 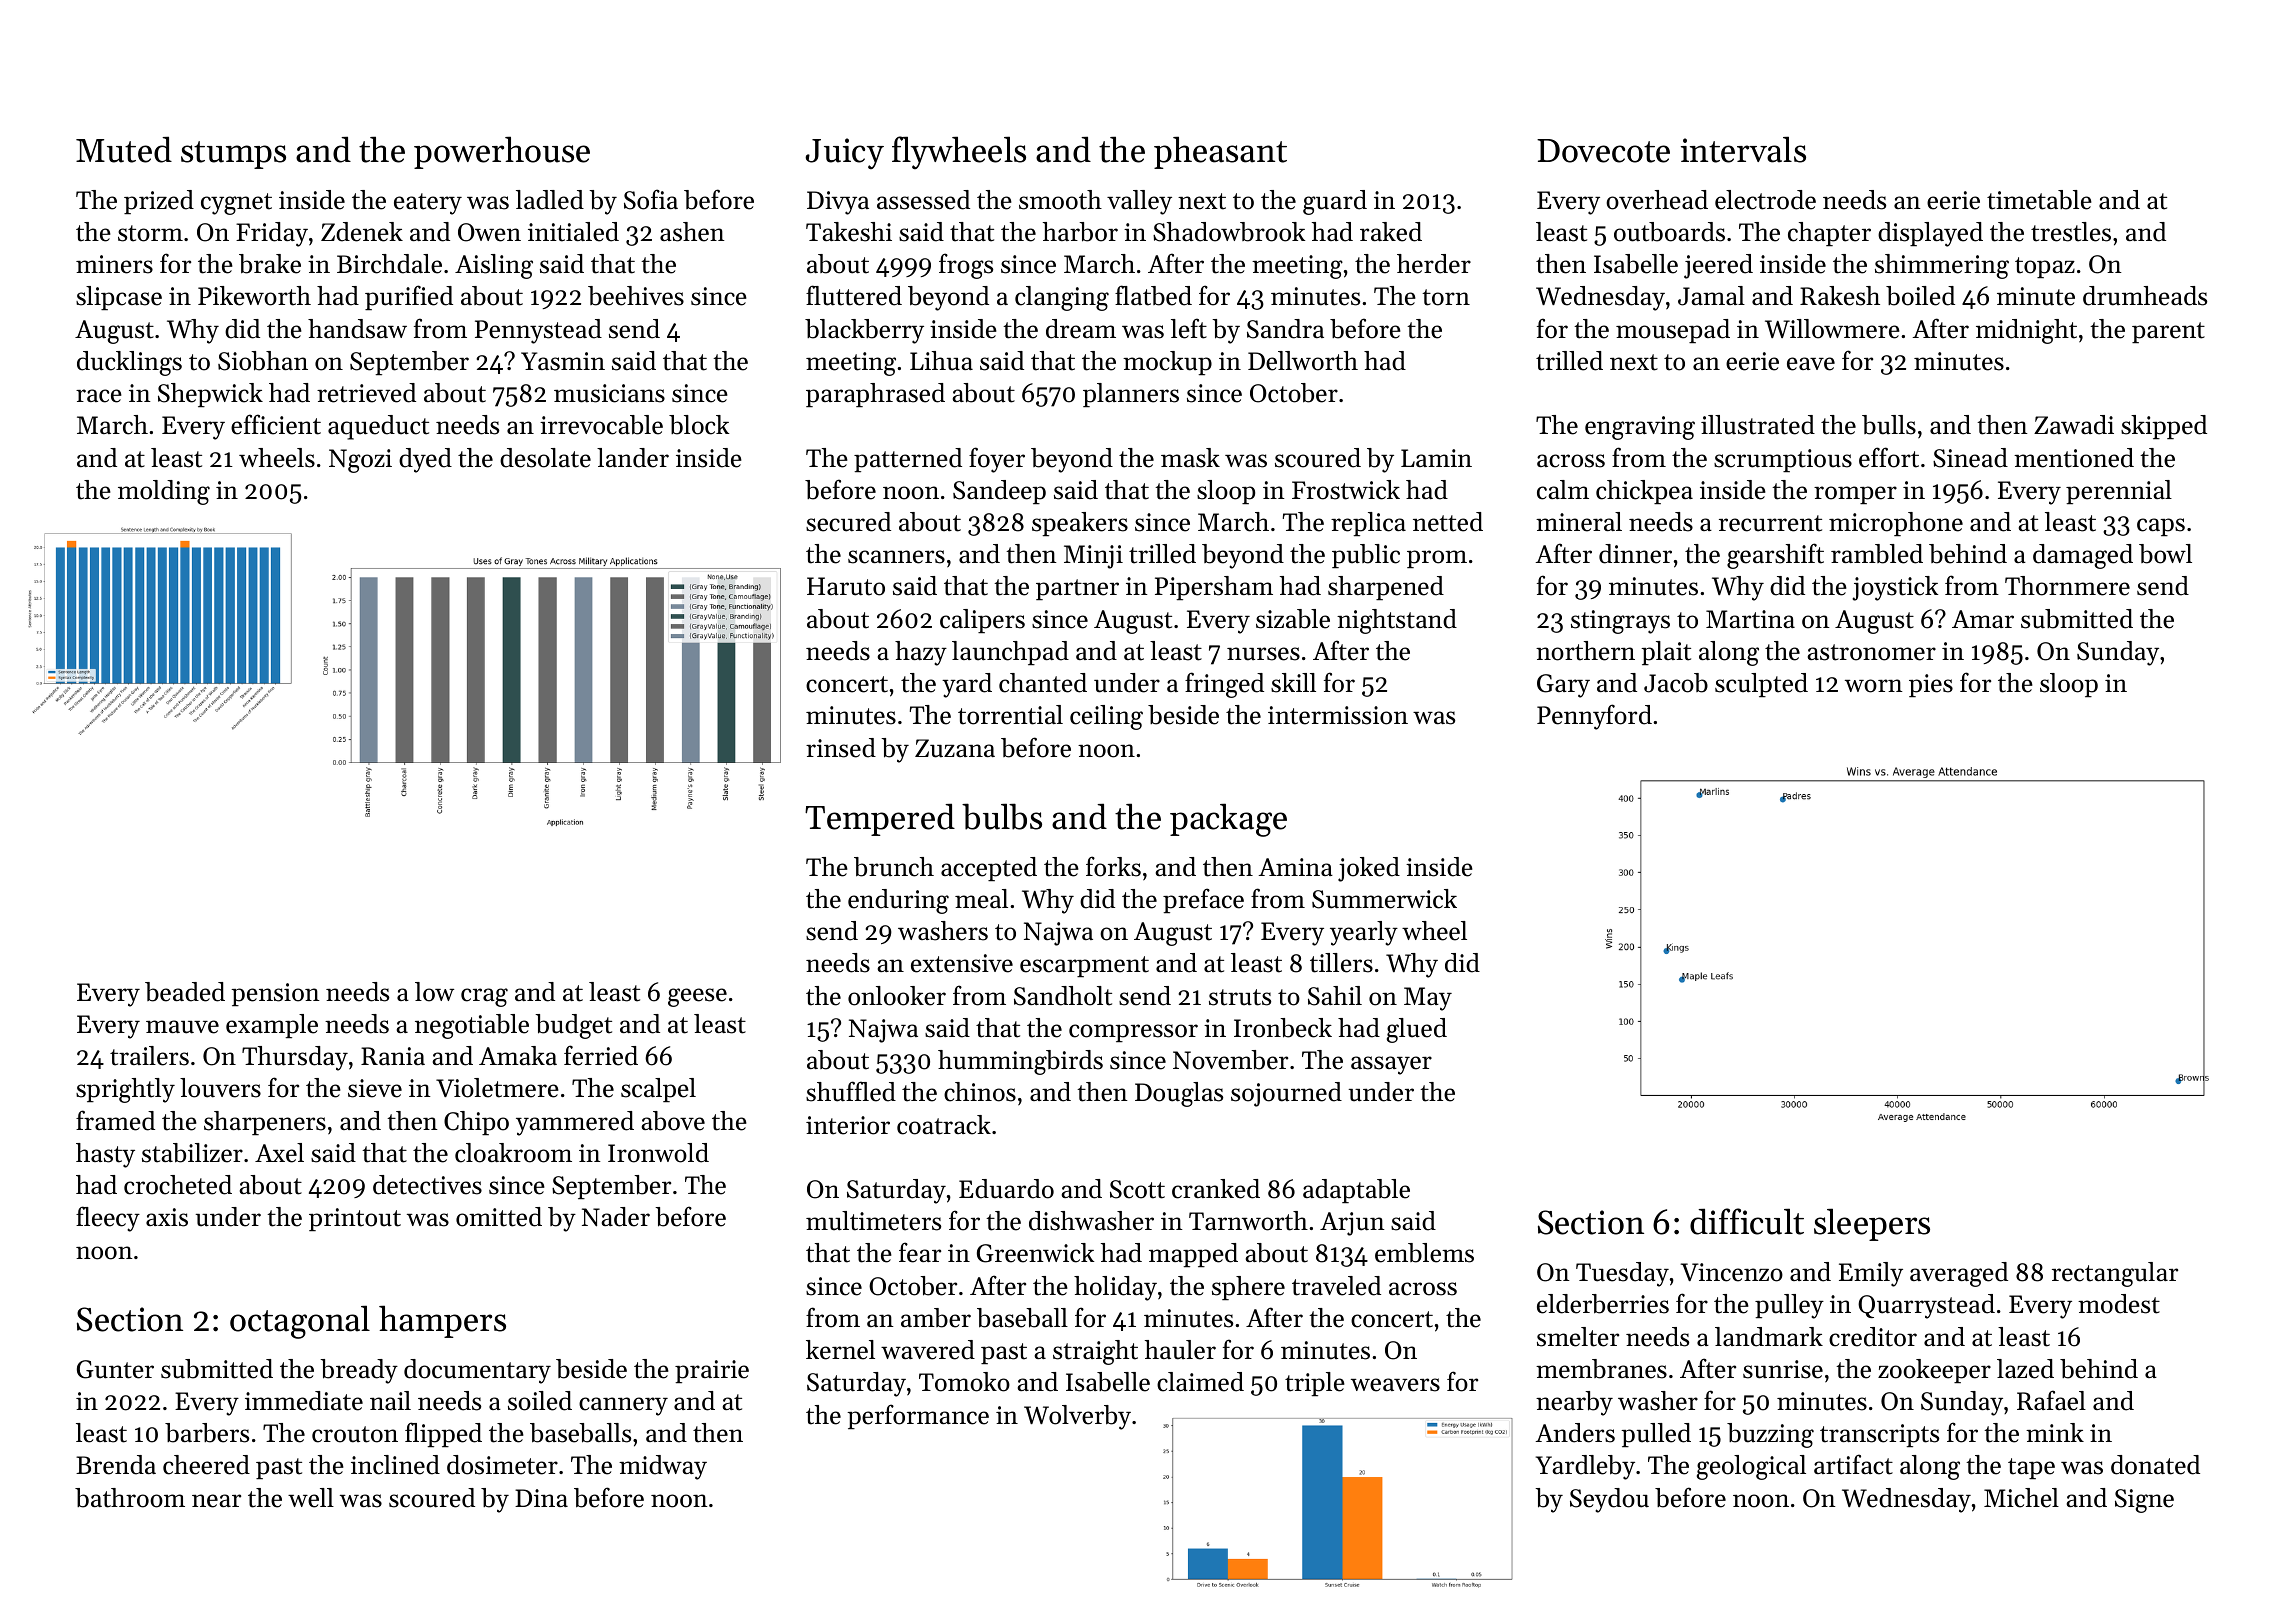 What do you see at coordinates (1747, 1221) in the image?
I see `difficult` at bounding box center [1747, 1221].
